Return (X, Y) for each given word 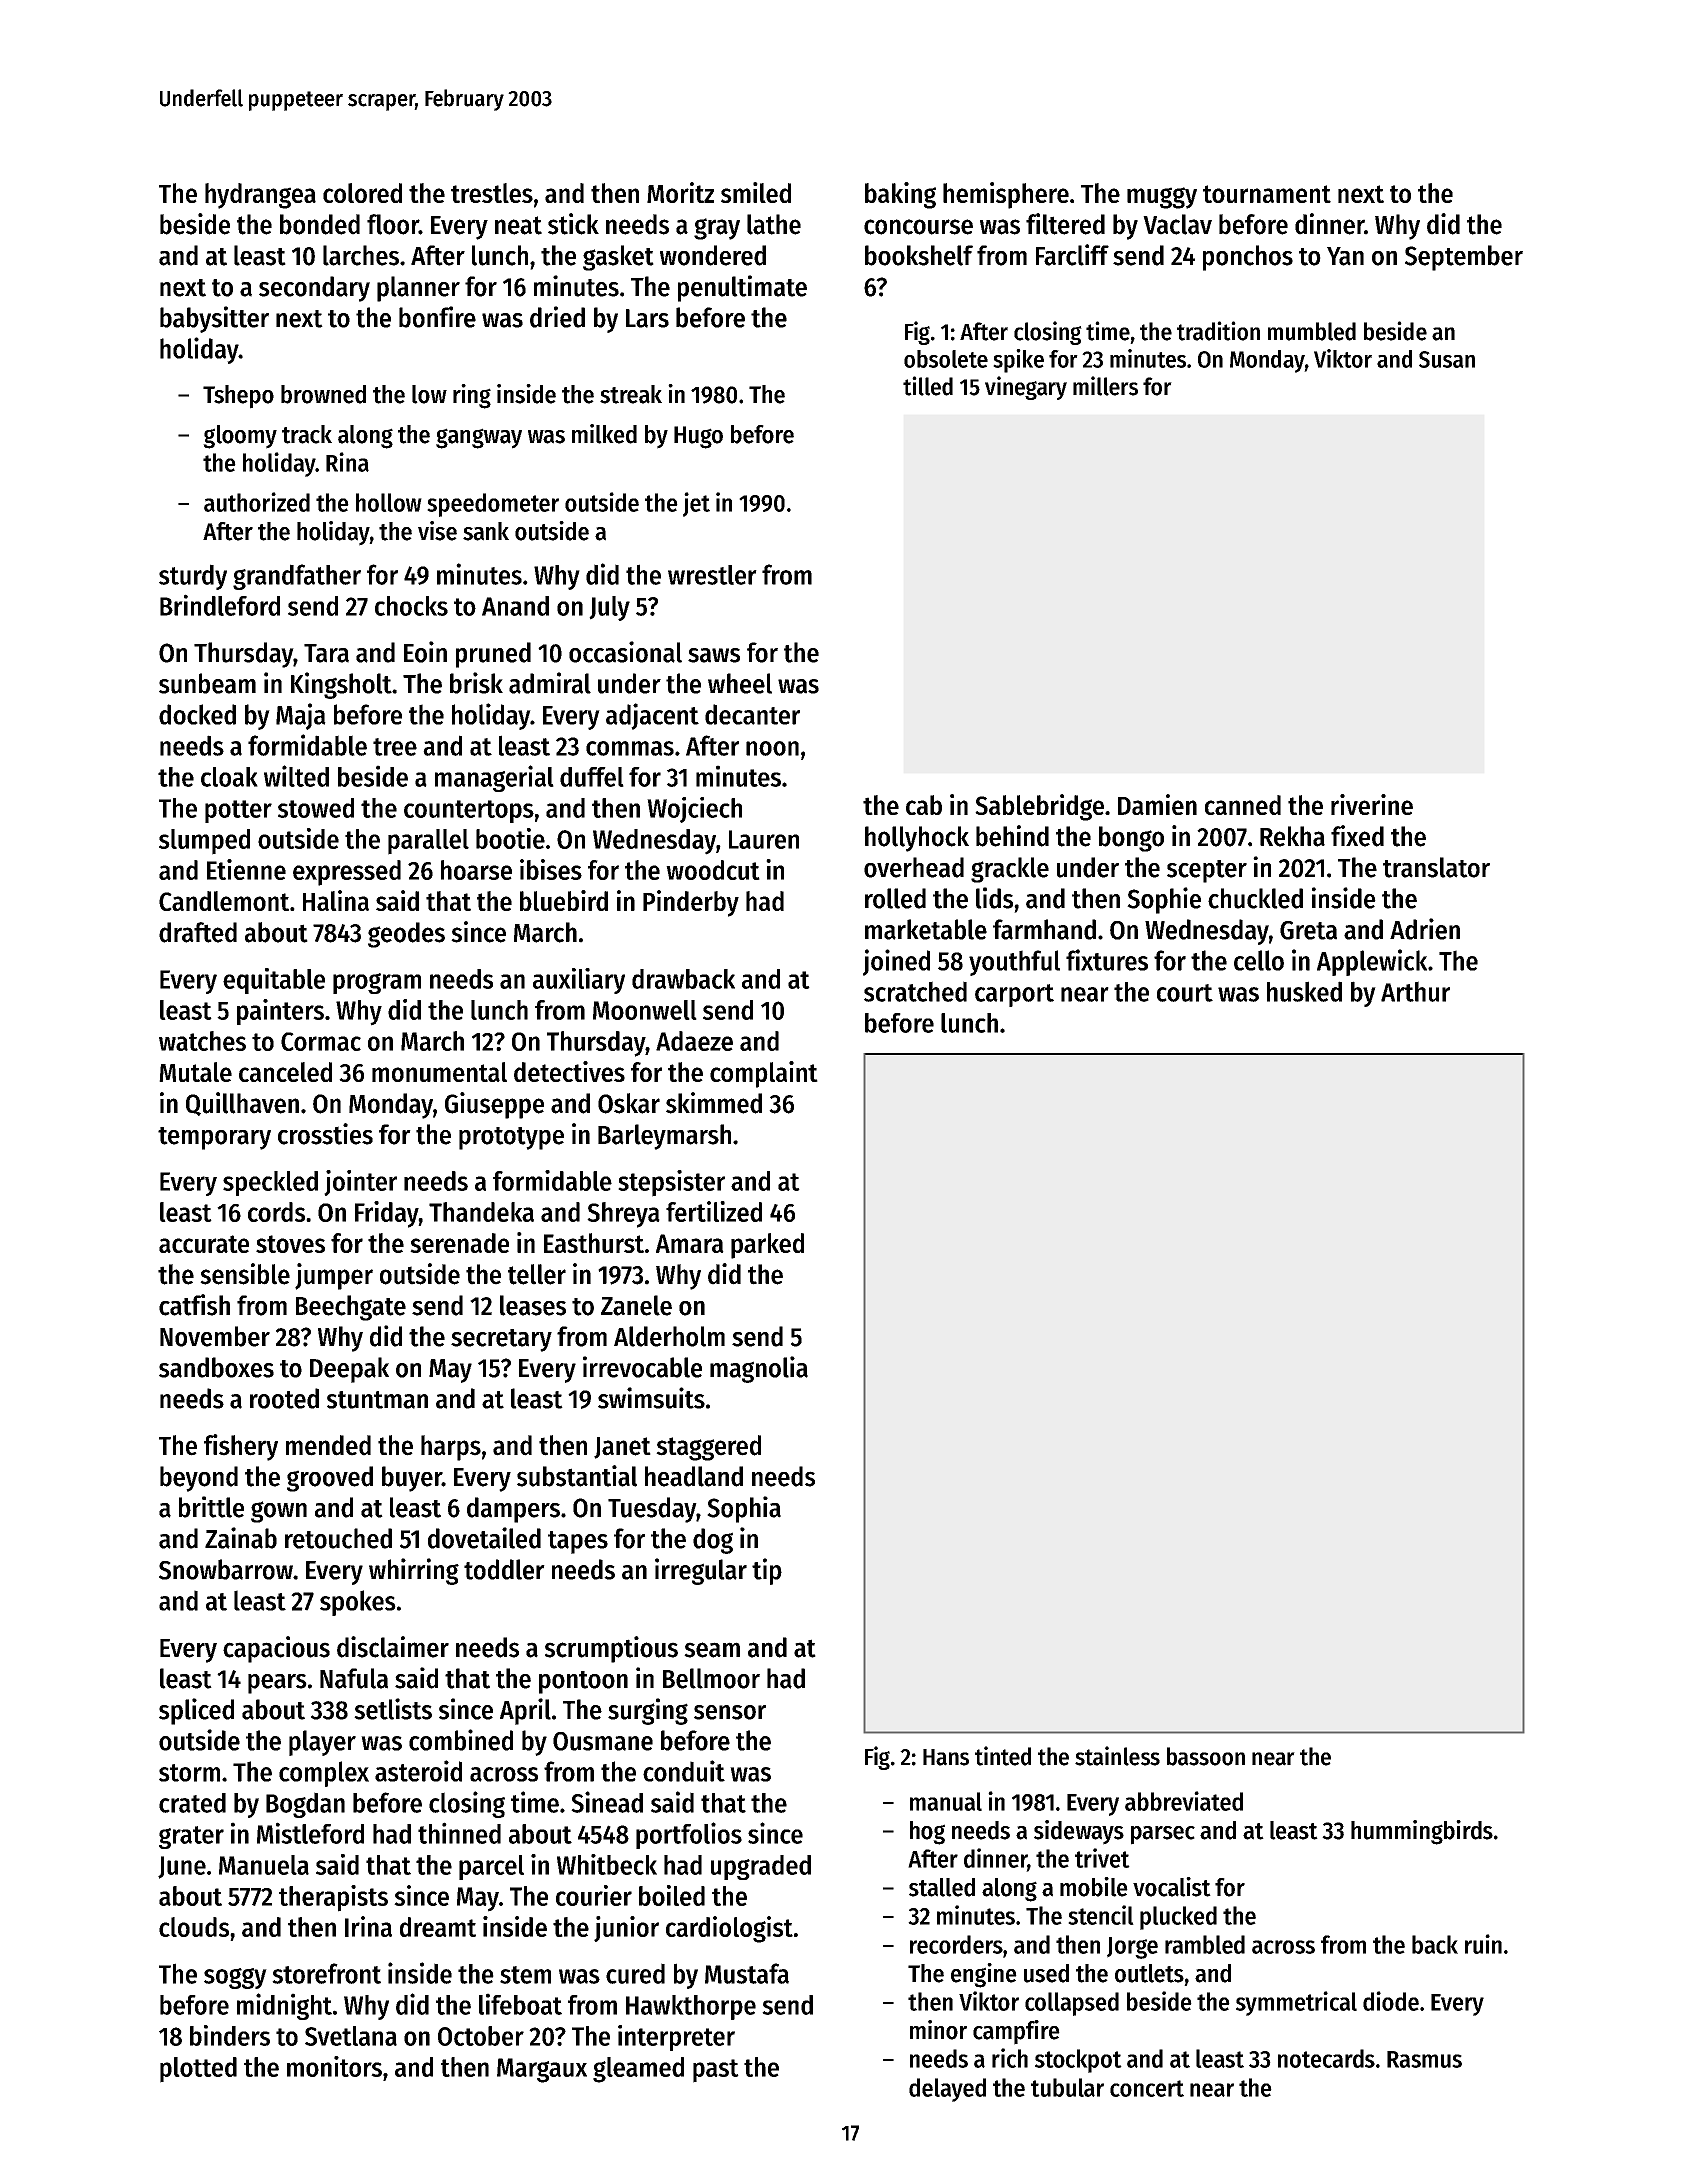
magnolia (759, 1369)
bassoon (1206, 1756)
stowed (316, 808)
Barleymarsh (664, 1137)
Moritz (680, 192)
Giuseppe (494, 1105)
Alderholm (669, 1336)
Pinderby (691, 903)
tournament (1267, 194)
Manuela (264, 1865)
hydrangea (260, 196)
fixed (1357, 836)
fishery (241, 1447)
